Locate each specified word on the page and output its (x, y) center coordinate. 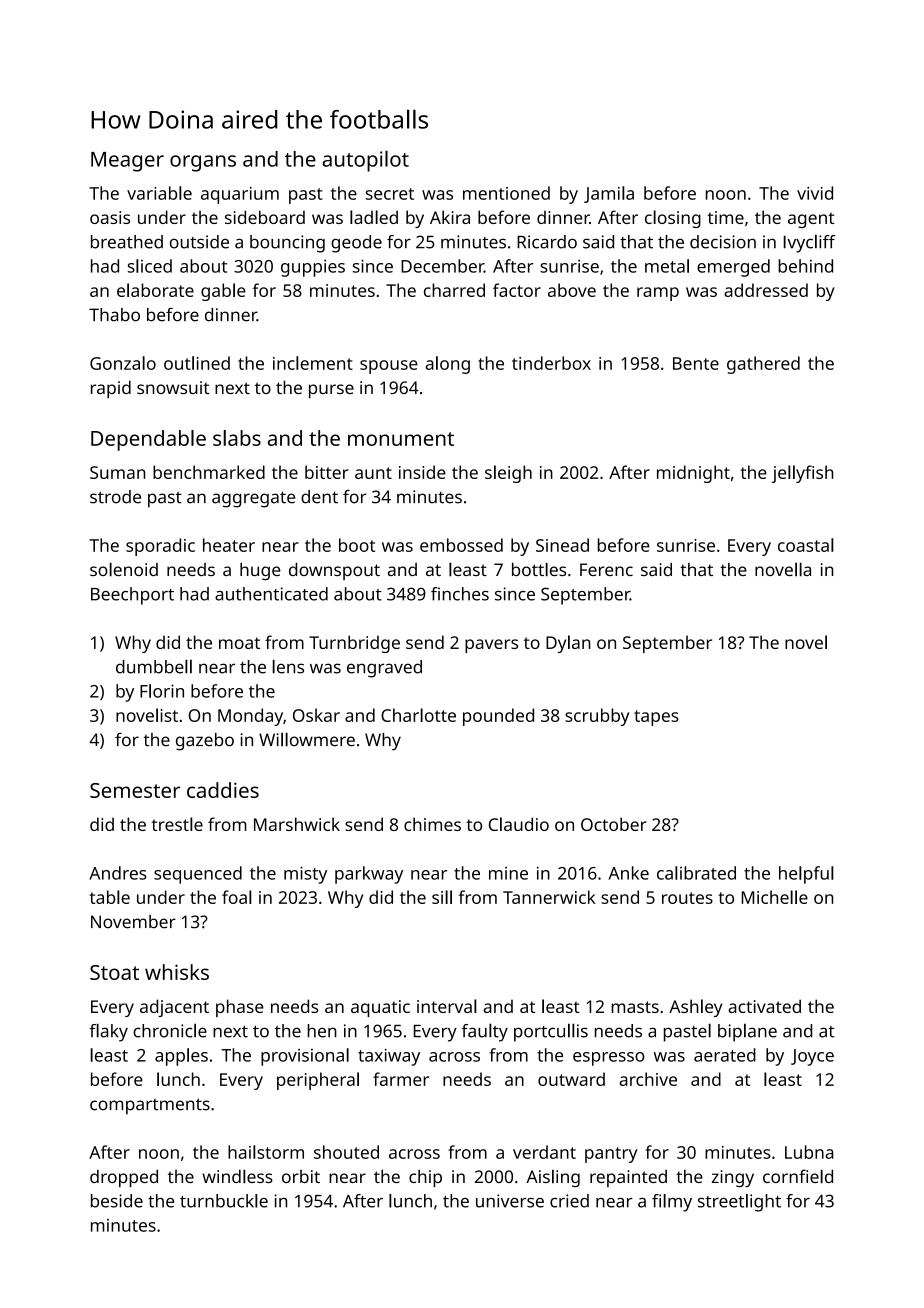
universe (510, 1201)
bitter (327, 472)
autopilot (365, 161)
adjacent (174, 1008)
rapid (111, 389)
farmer (401, 1079)
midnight (693, 474)
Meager (127, 162)
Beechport (132, 596)
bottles (539, 569)
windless (237, 1176)
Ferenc (606, 569)
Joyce (812, 1057)
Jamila (609, 194)
